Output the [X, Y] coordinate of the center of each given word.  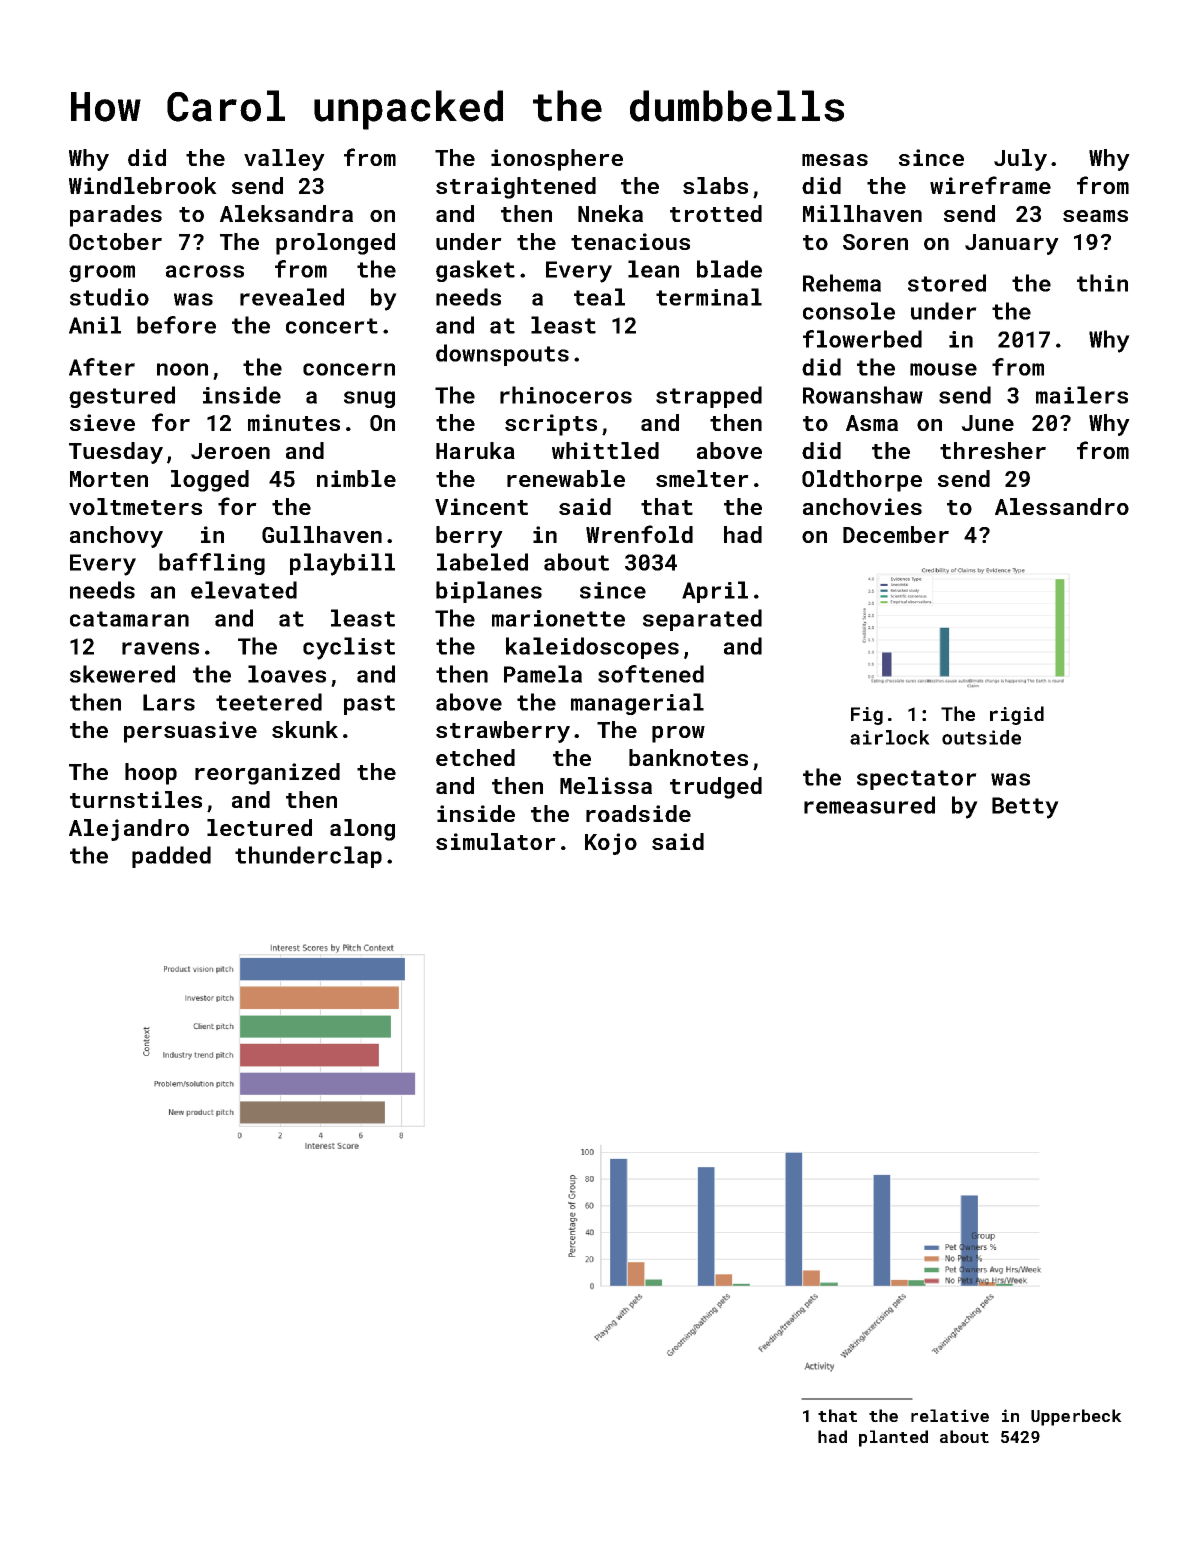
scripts [551, 425]
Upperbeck [1076, 1417]
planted [893, 1438]
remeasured [869, 805]
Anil [95, 325]
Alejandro [129, 830]
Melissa [606, 785]
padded [171, 857]
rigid [1017, 715]
